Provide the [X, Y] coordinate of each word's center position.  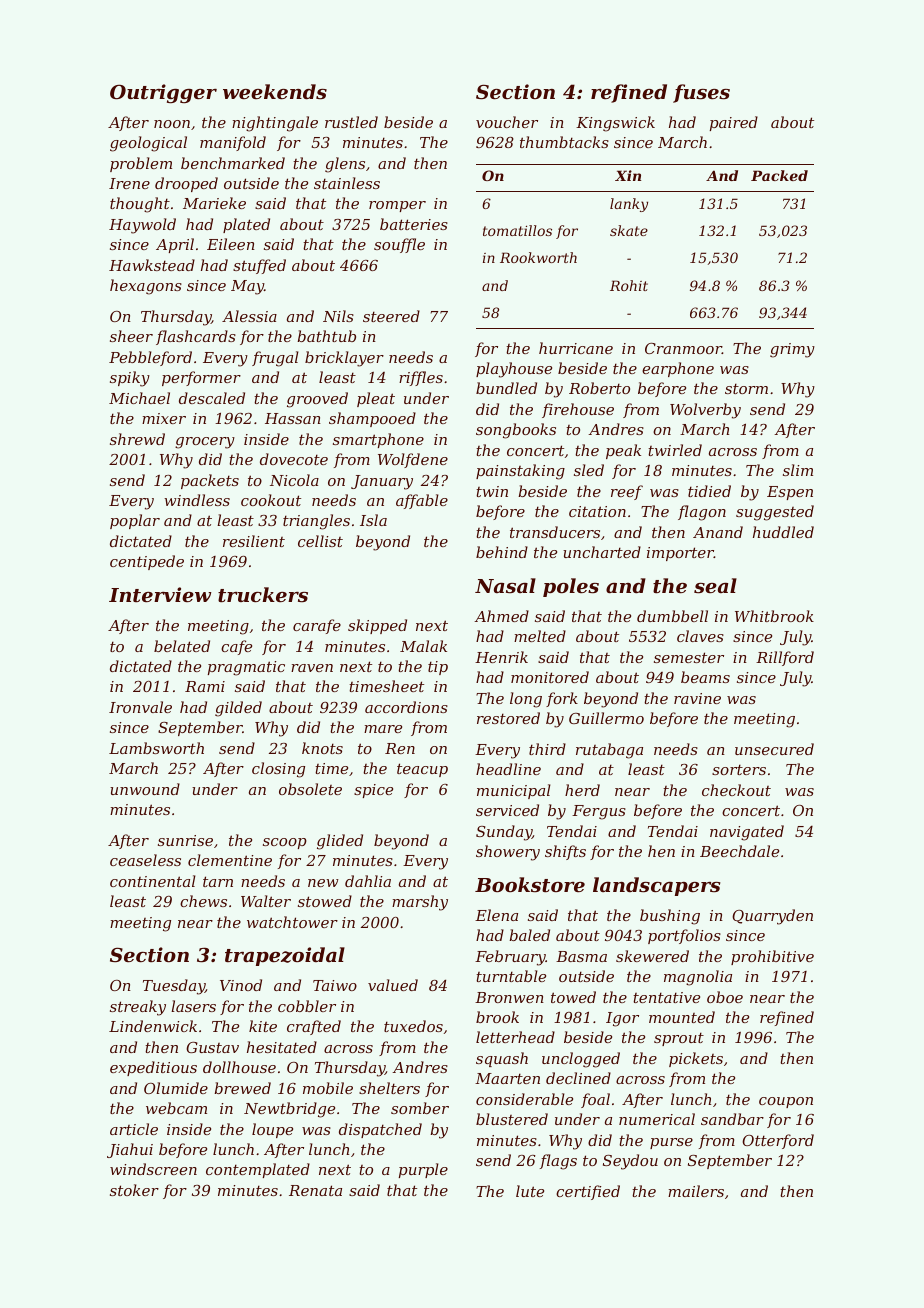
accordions [406, 707]
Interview [160, 594]
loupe [272, 1130]
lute [530, 1191]
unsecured [774, 749]
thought [140, 205]
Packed [779, 175]
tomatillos [517, 230]
